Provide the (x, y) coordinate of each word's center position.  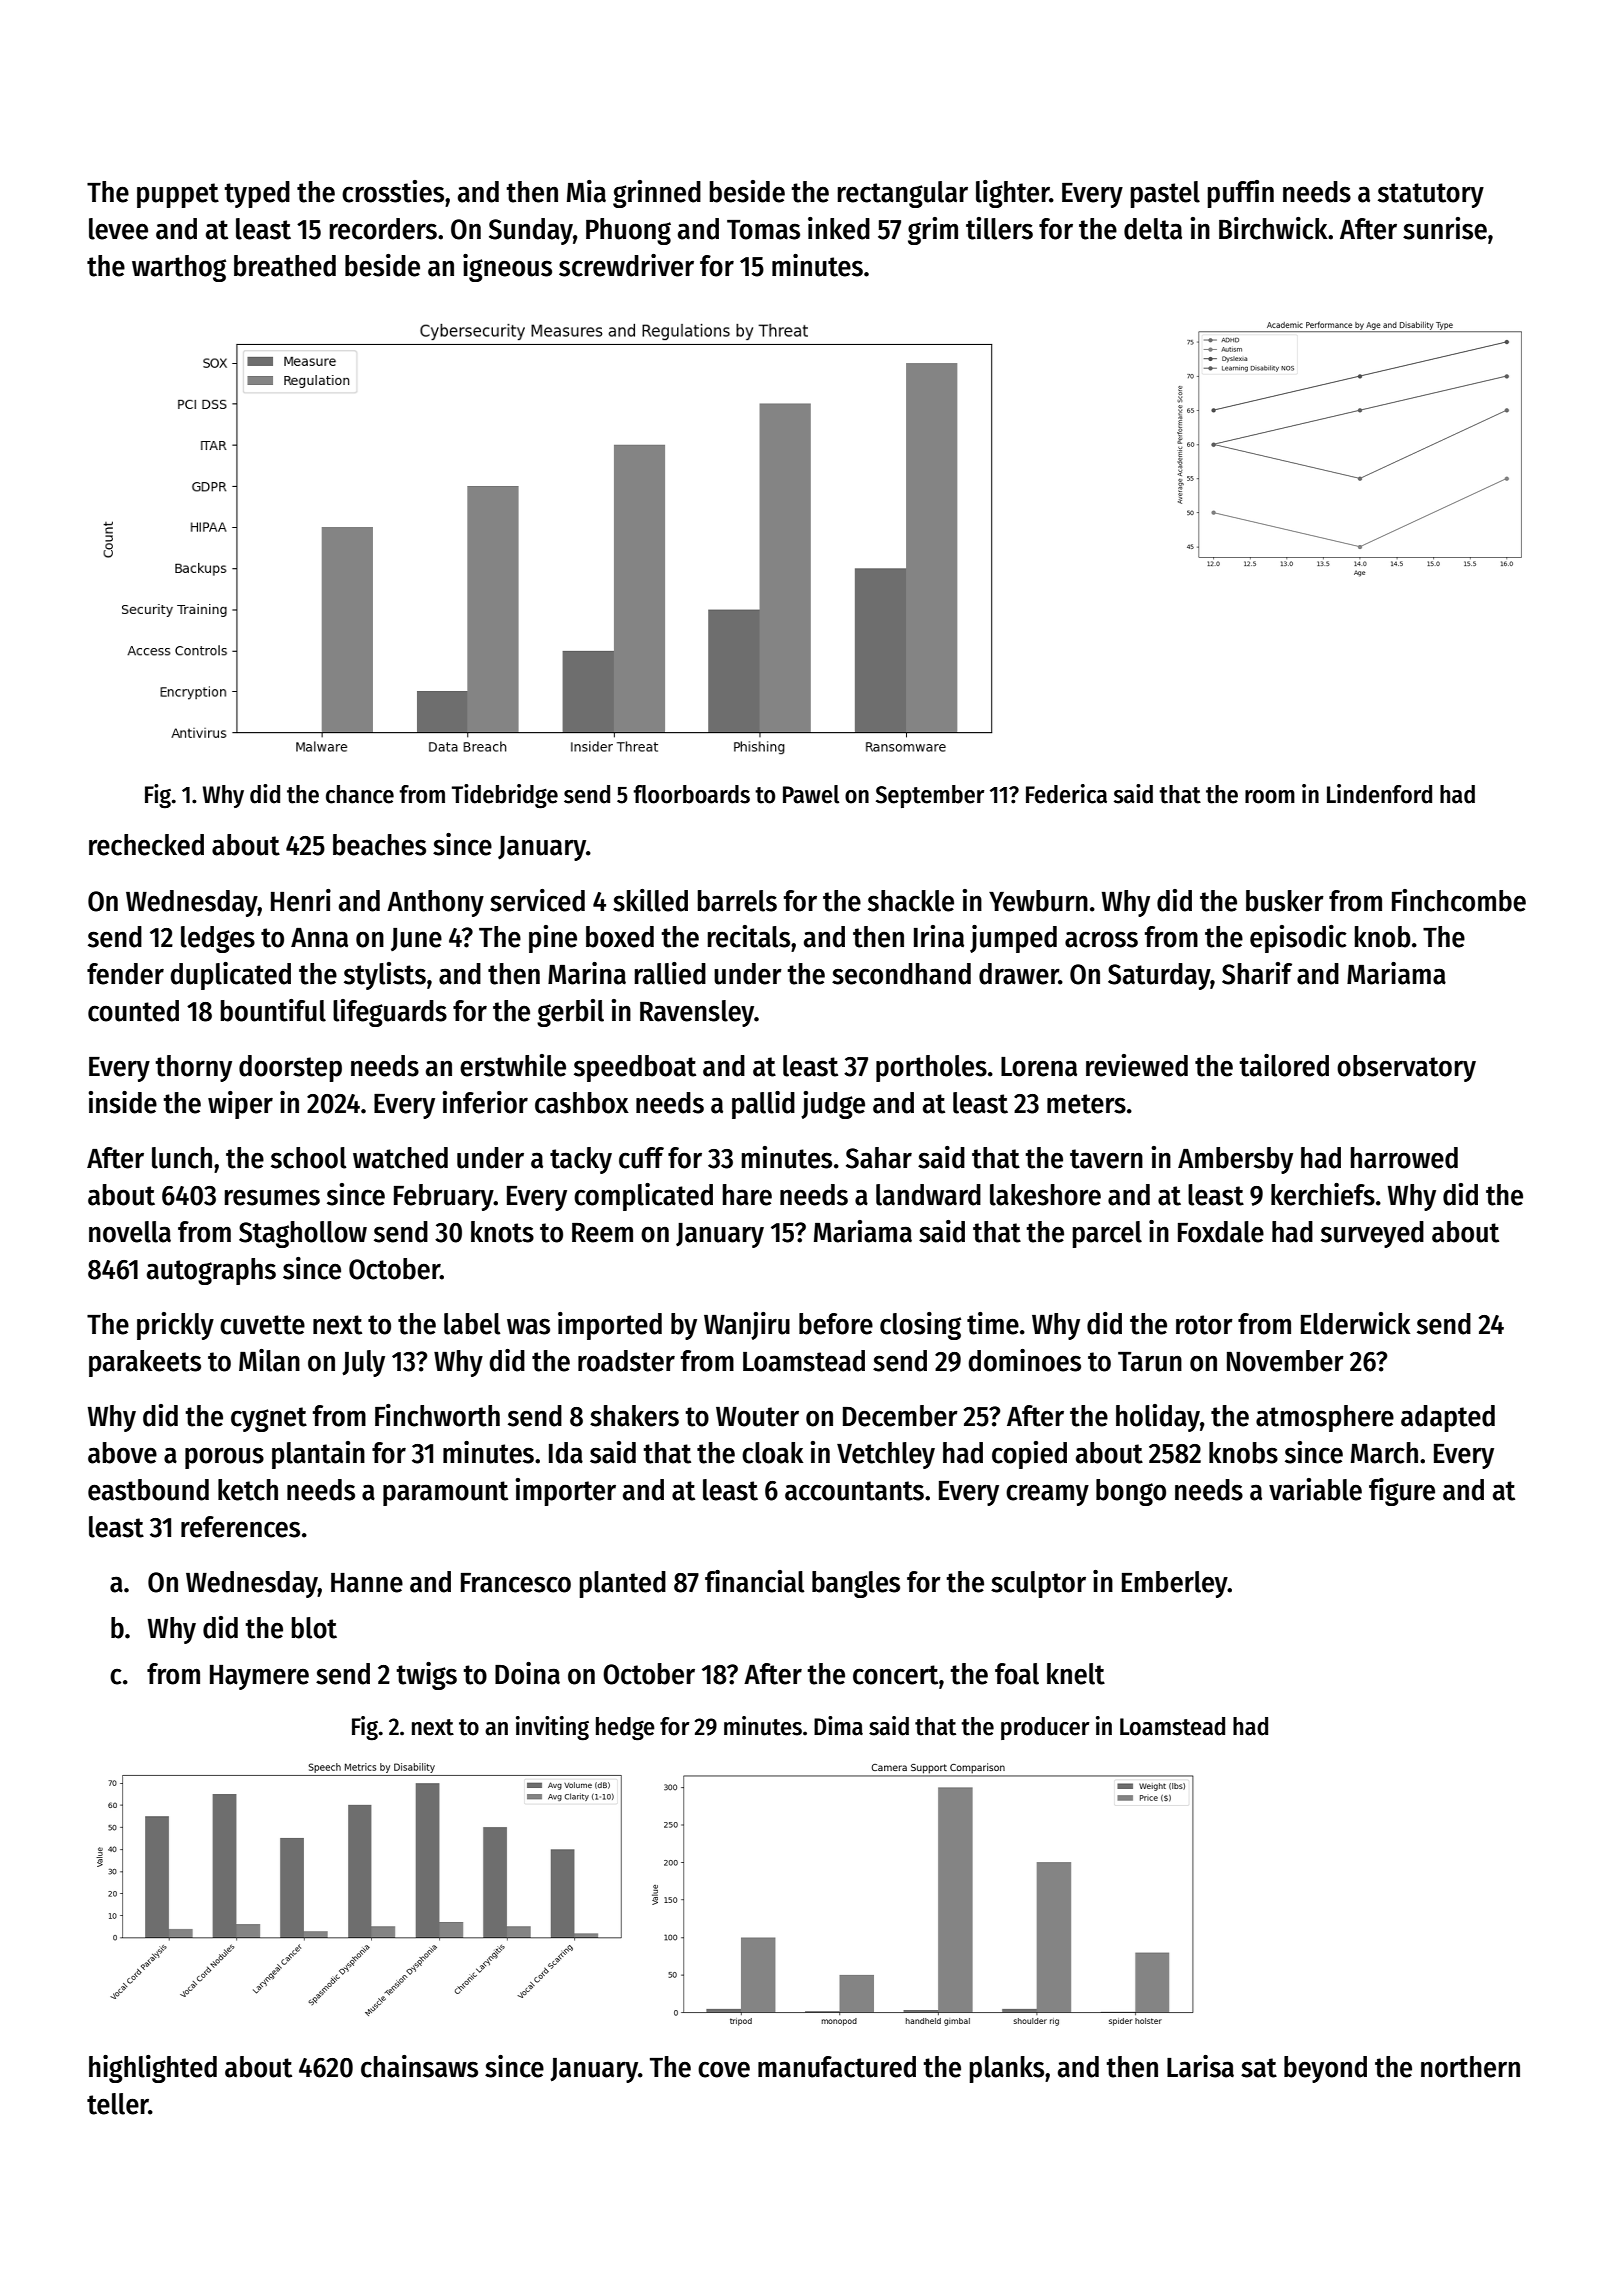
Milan (269, 1360)
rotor (1204, 1325)
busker (1285, 901)
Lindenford (1379, 794)
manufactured (837, 2067)
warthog (179, 268)
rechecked (146, 845)
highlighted (153, 2069)
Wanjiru (747, 1326)
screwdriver (626, 265)
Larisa (1200, 2066)
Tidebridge (505, 796)
